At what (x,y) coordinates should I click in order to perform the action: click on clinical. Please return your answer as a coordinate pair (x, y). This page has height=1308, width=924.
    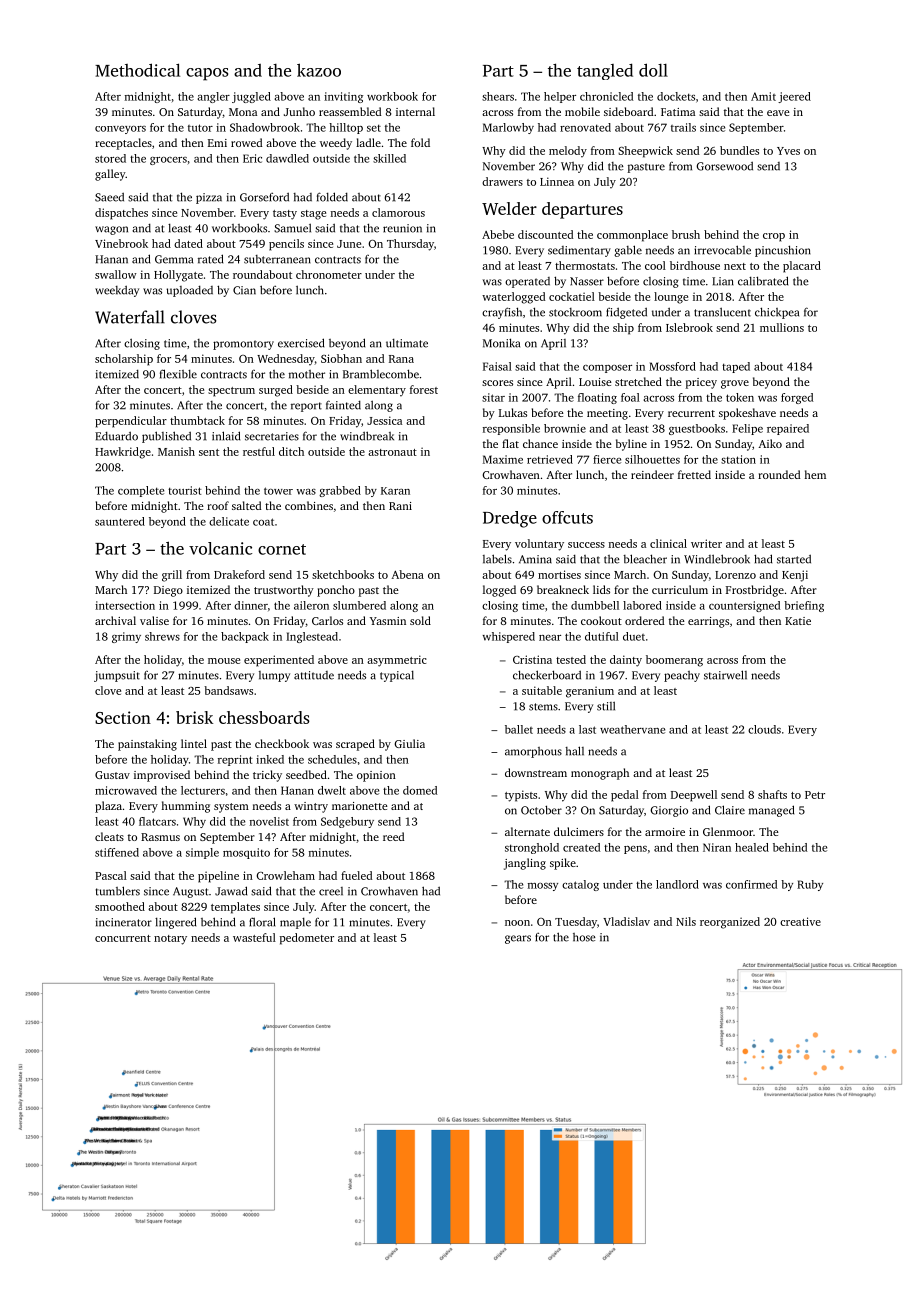
    Looking at the image, I should click on (668, 543).
